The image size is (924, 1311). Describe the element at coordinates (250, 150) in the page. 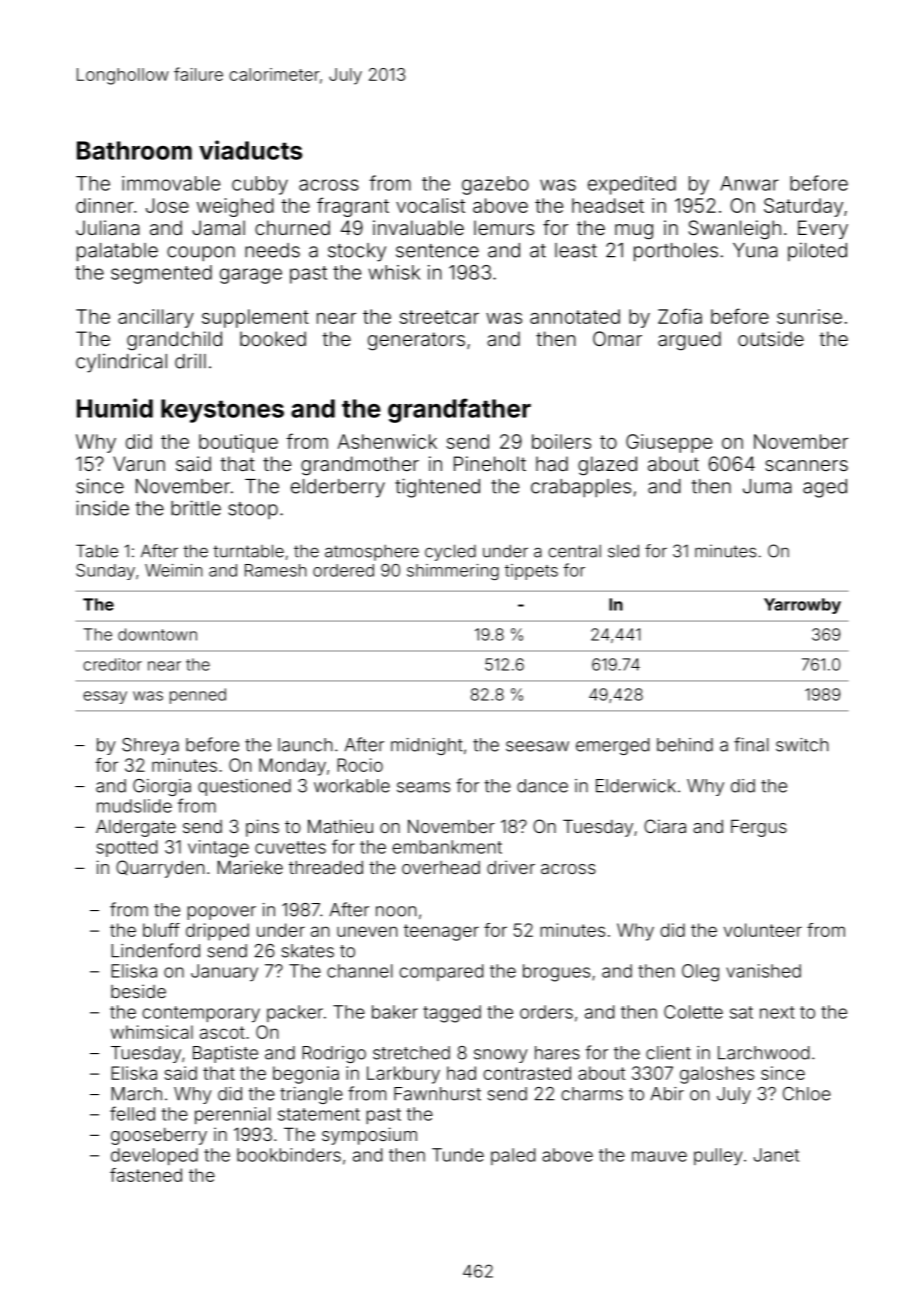

I see `viaducts` at that location.
